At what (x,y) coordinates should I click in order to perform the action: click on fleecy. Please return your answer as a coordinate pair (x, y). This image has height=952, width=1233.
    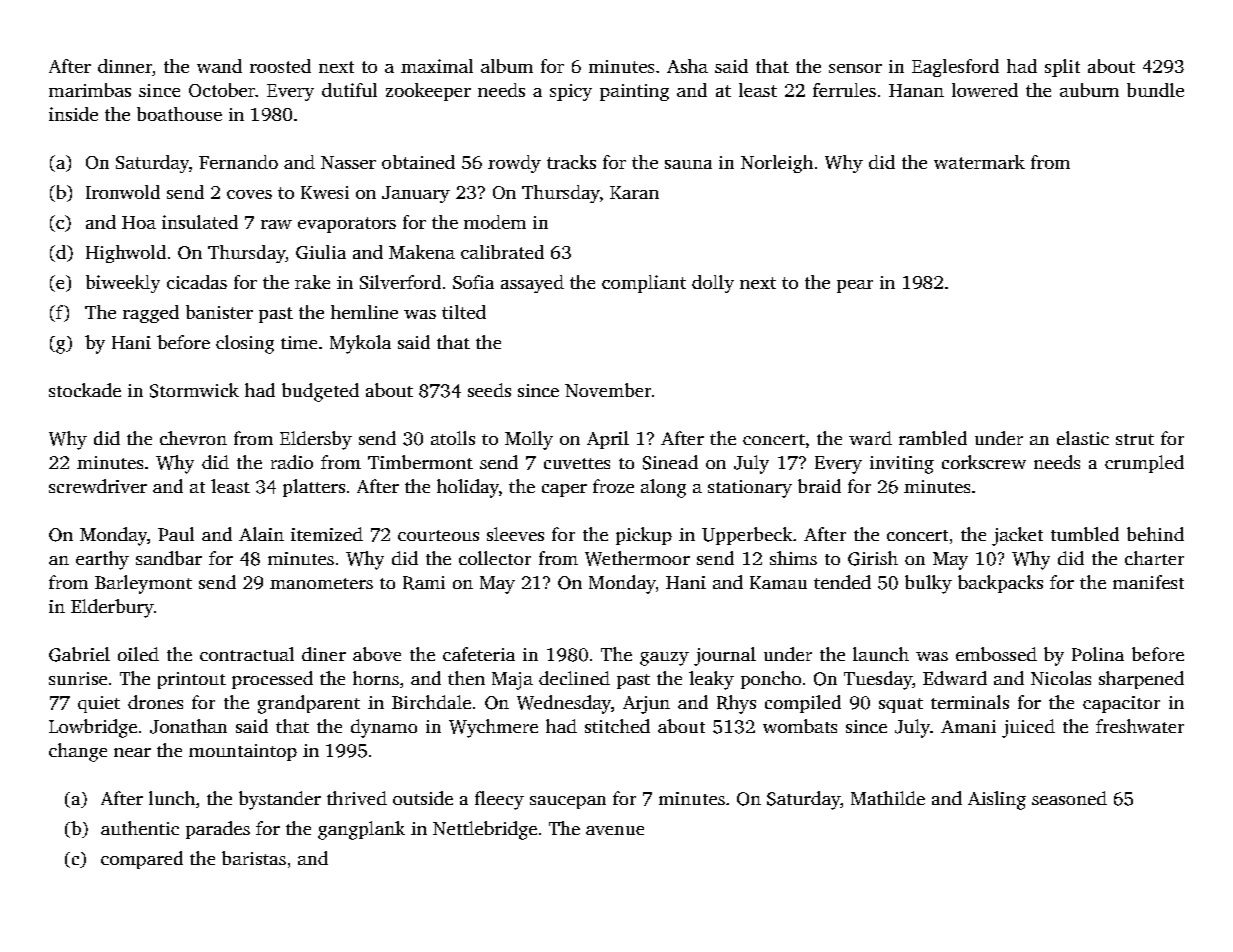
    Looking at the image, I should click on (499, 800).
